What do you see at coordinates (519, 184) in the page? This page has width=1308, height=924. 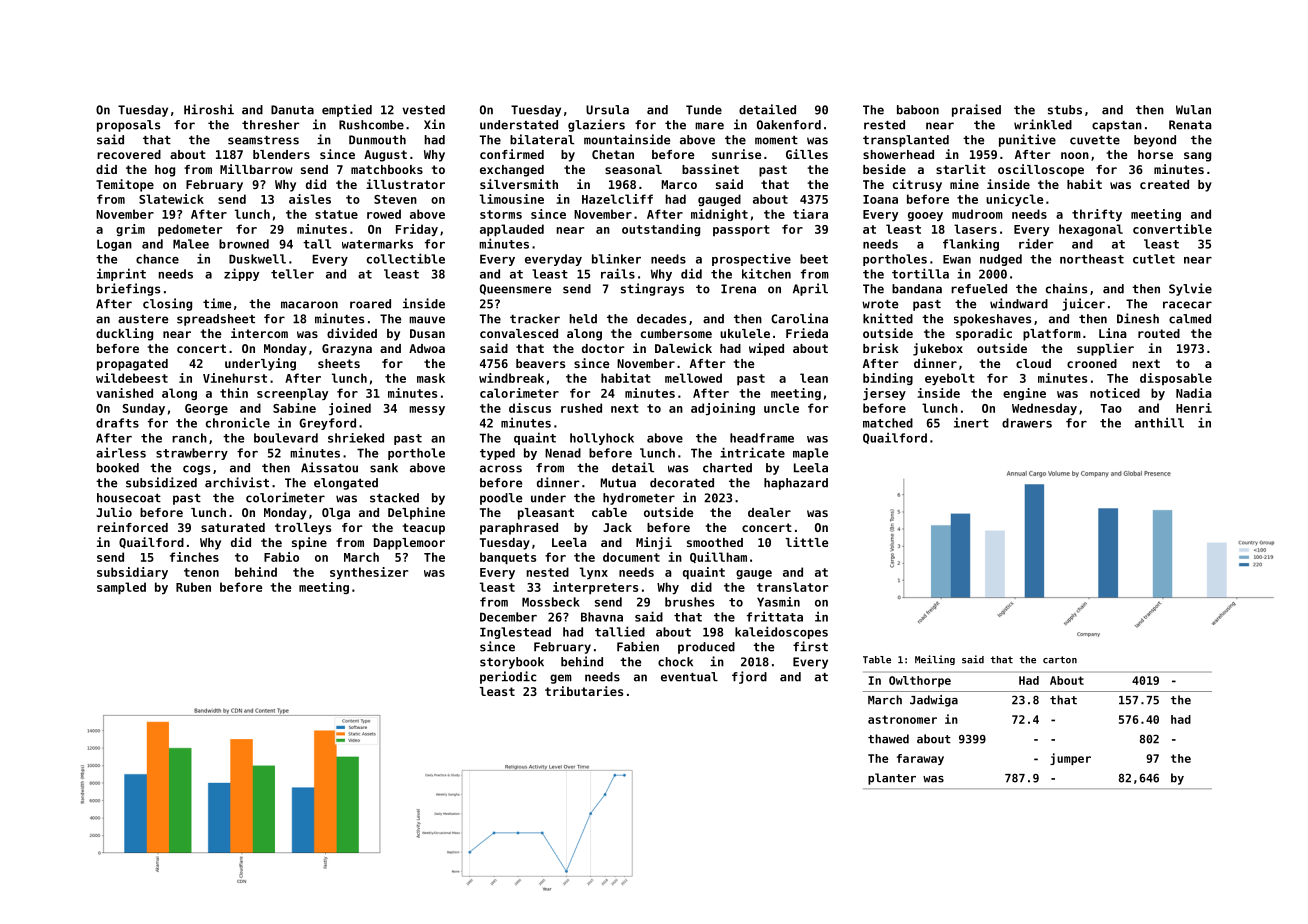 I see `silversmith` at bounding box center [519, 184].
